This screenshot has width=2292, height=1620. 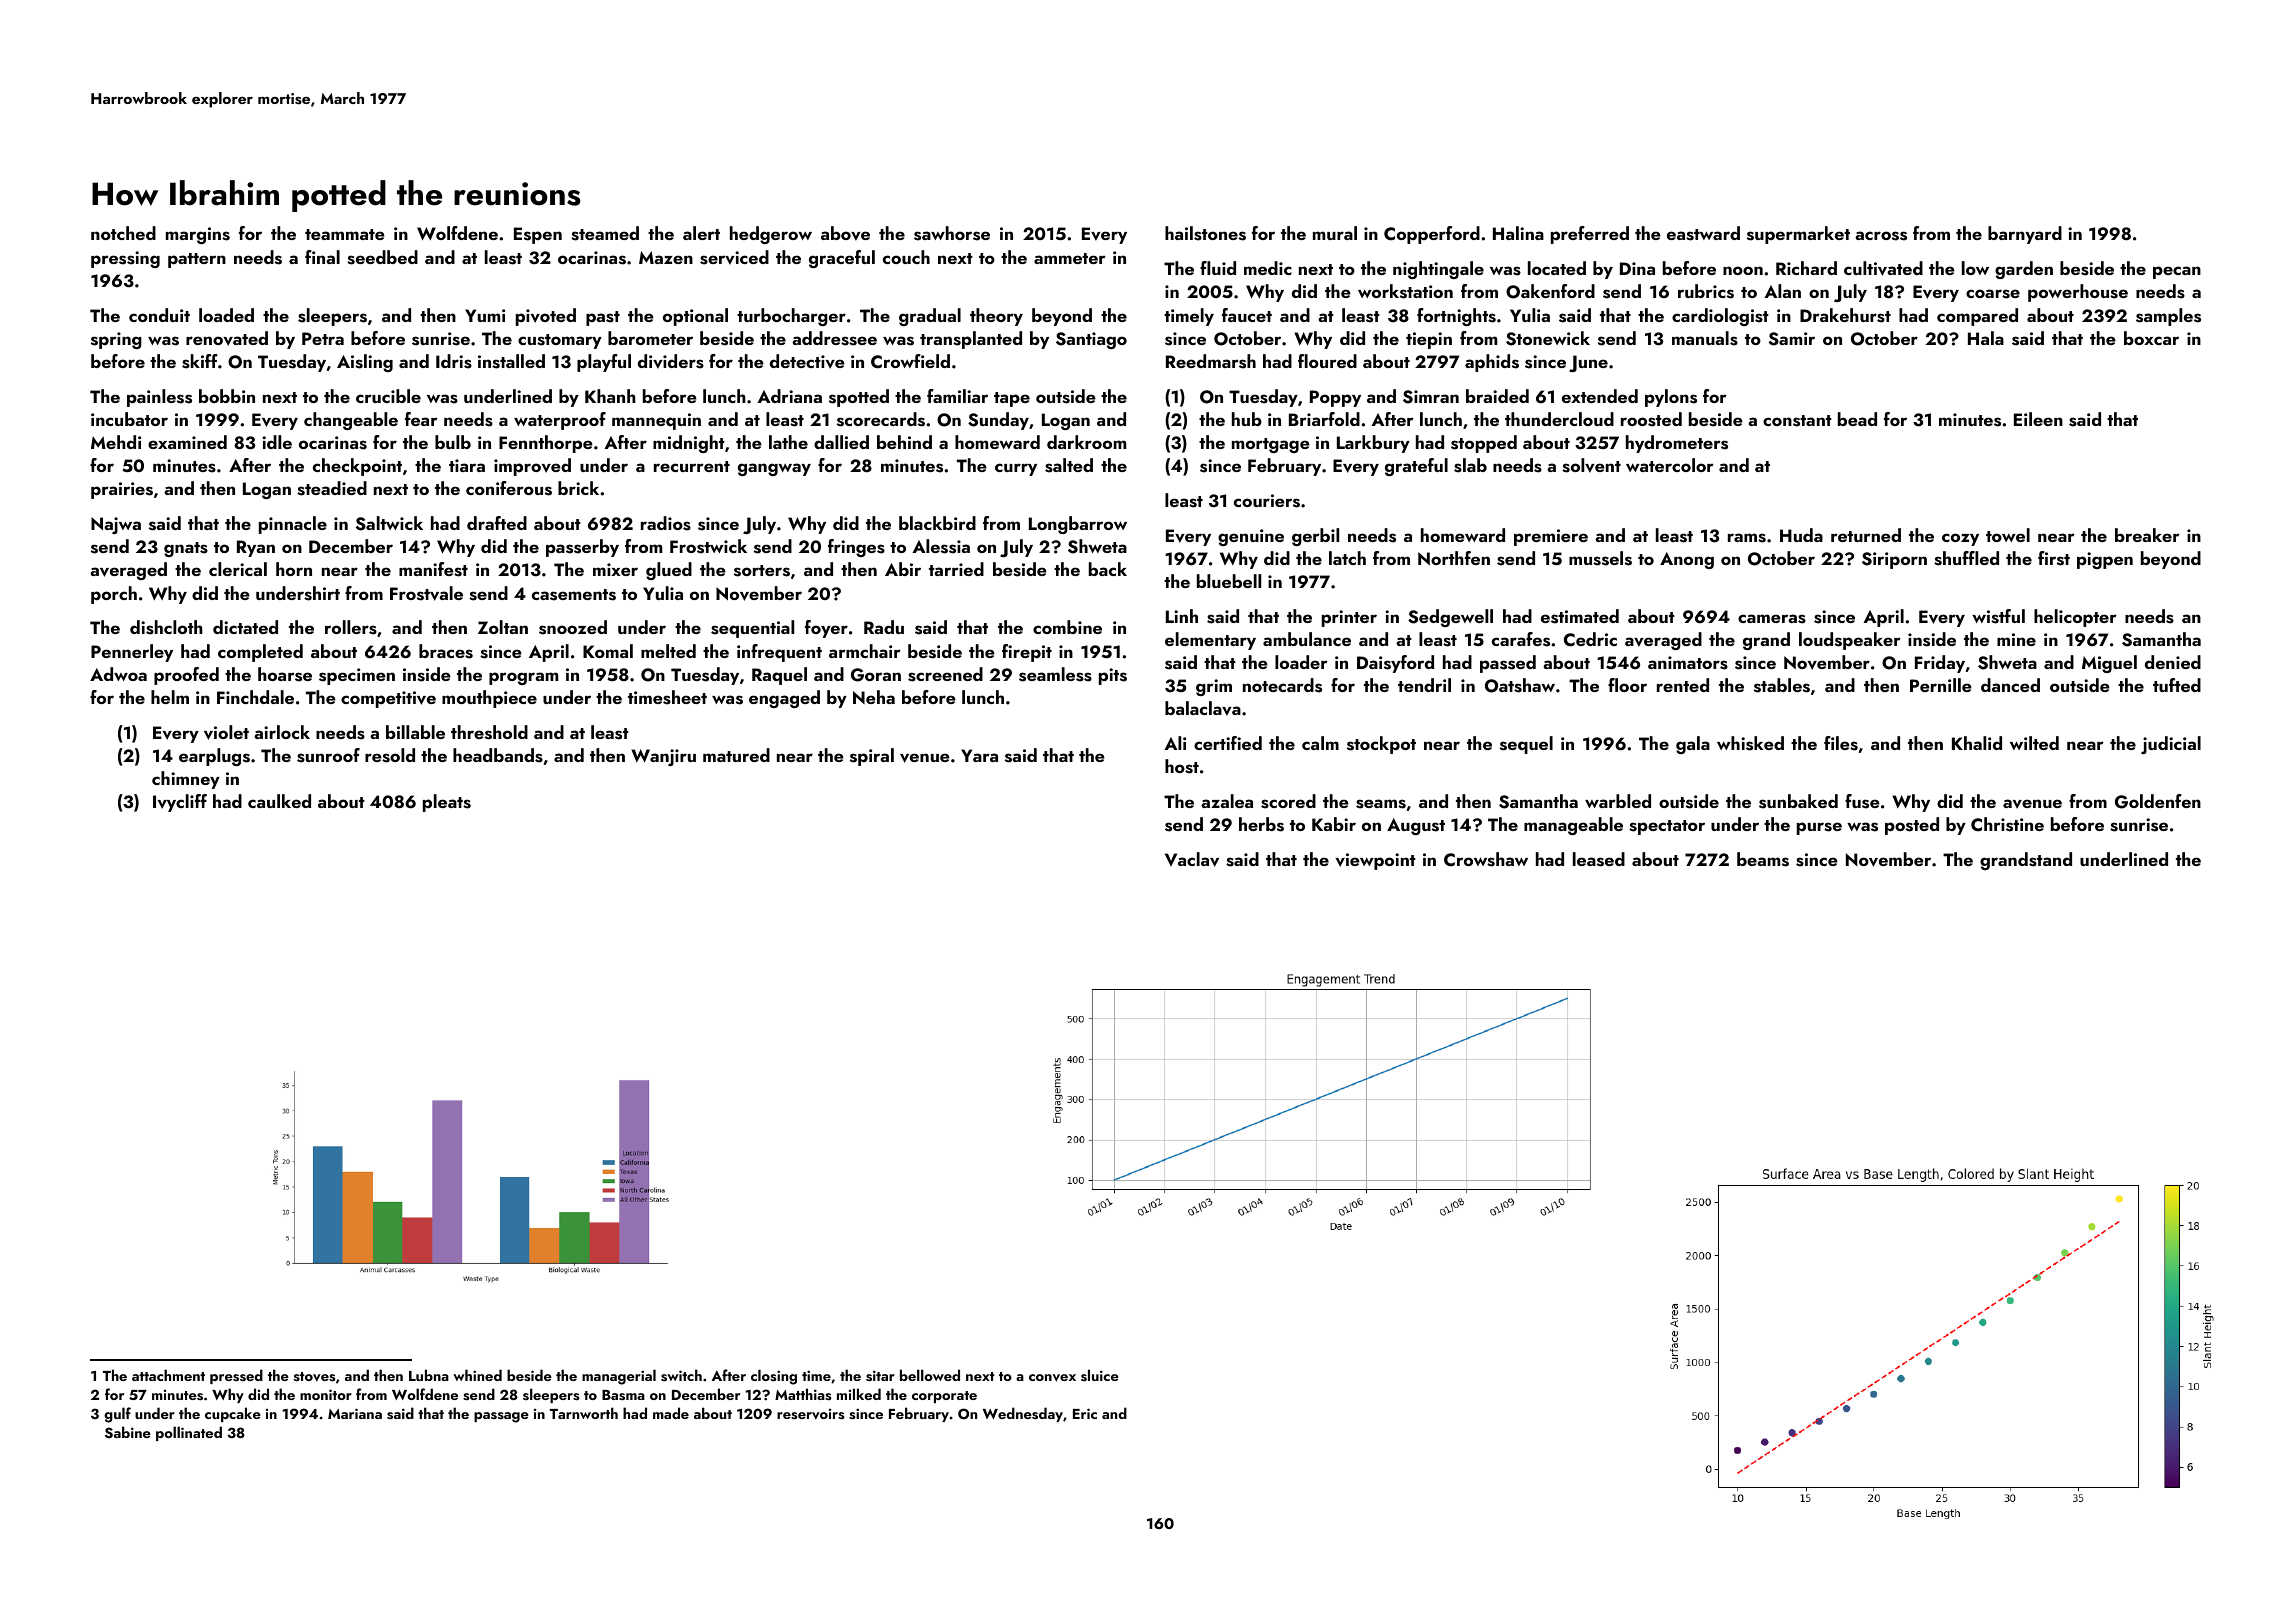 I want to click on convex, so click(x=1052, y=1378).
